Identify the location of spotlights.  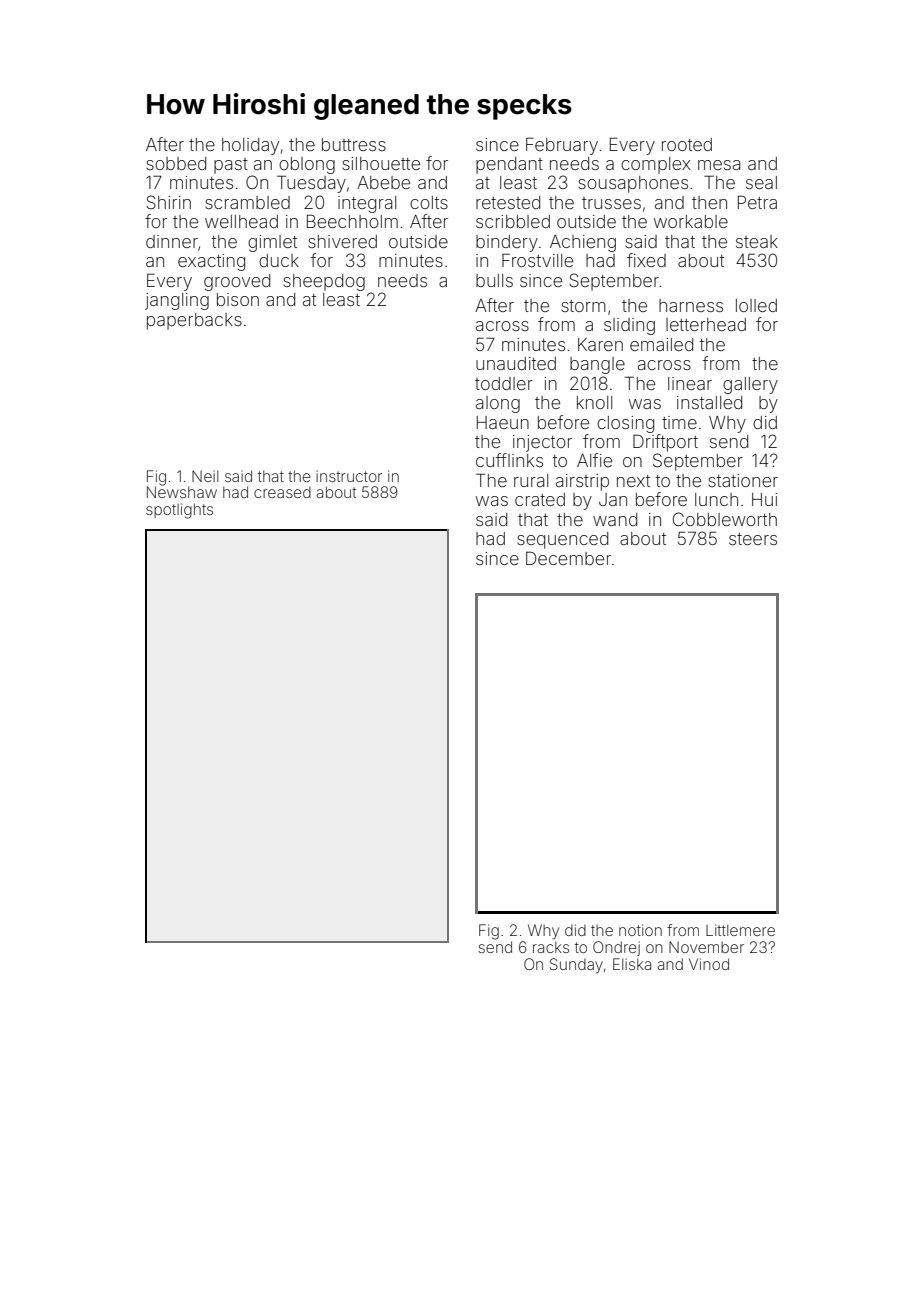
(179, 511).
